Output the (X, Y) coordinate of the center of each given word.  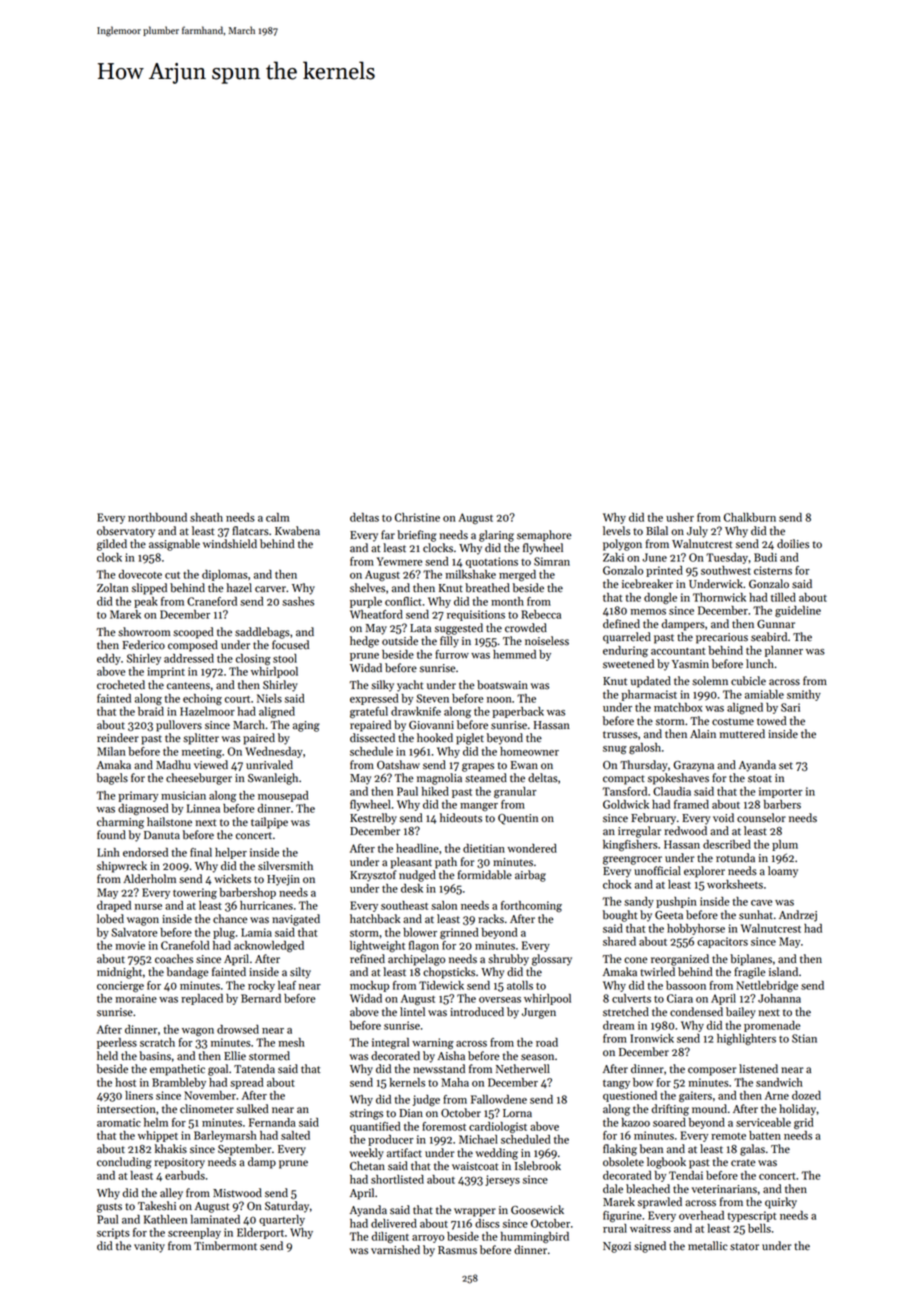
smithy (804, 695)
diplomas (225, 575)
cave (761, 903)
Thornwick (719, 597)
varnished (395, 1250)
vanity (149, 1247)
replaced (202, 999)
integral (390, 1043)
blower (420, 932)
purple (366, 602)
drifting (670, 1110)
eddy (109, 659)
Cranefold (185, 945)
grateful (369, 712)
